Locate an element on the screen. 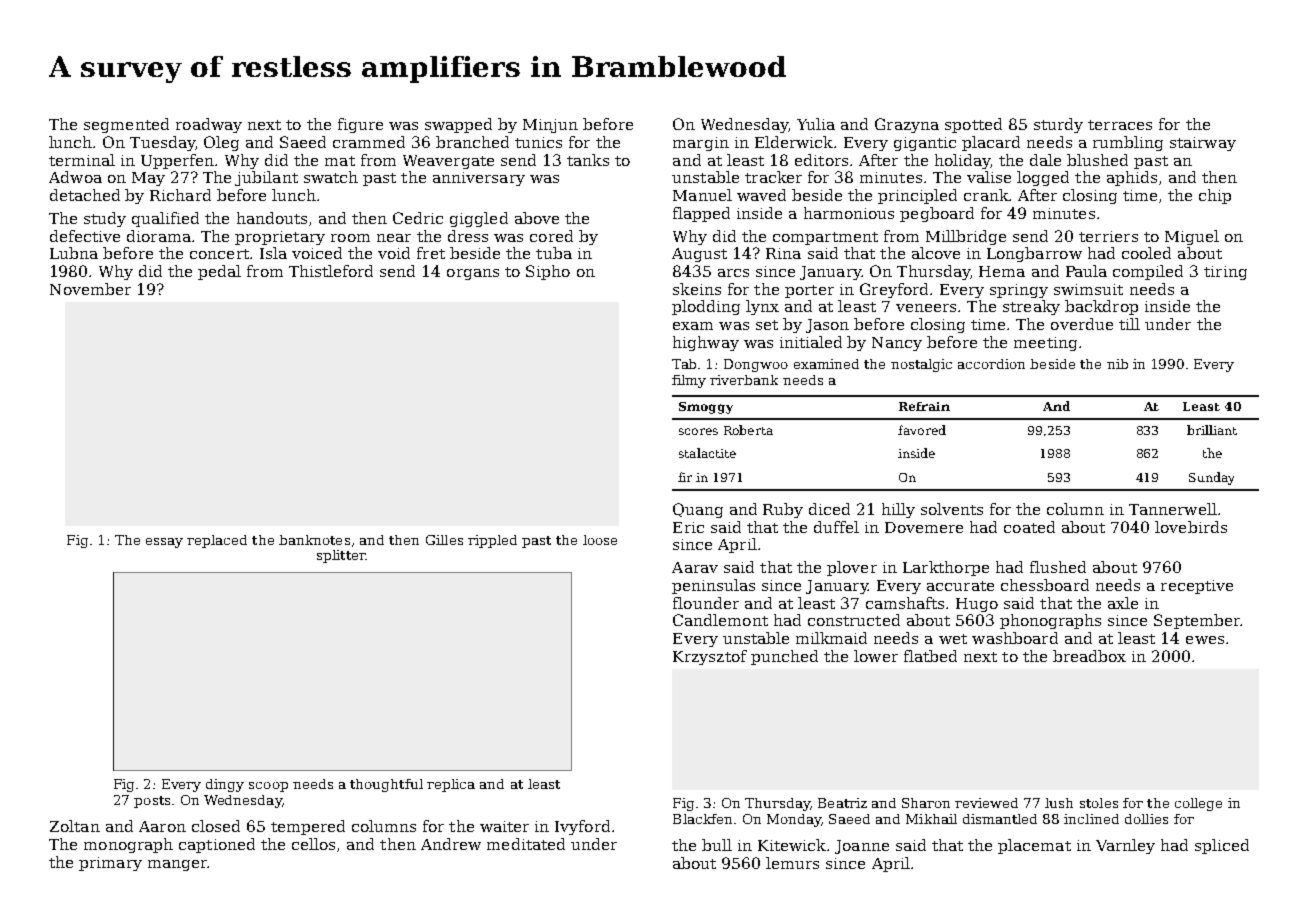 The width and height of the screenshot is (1308, 924). spotted is located at coordinates (973, 125).
